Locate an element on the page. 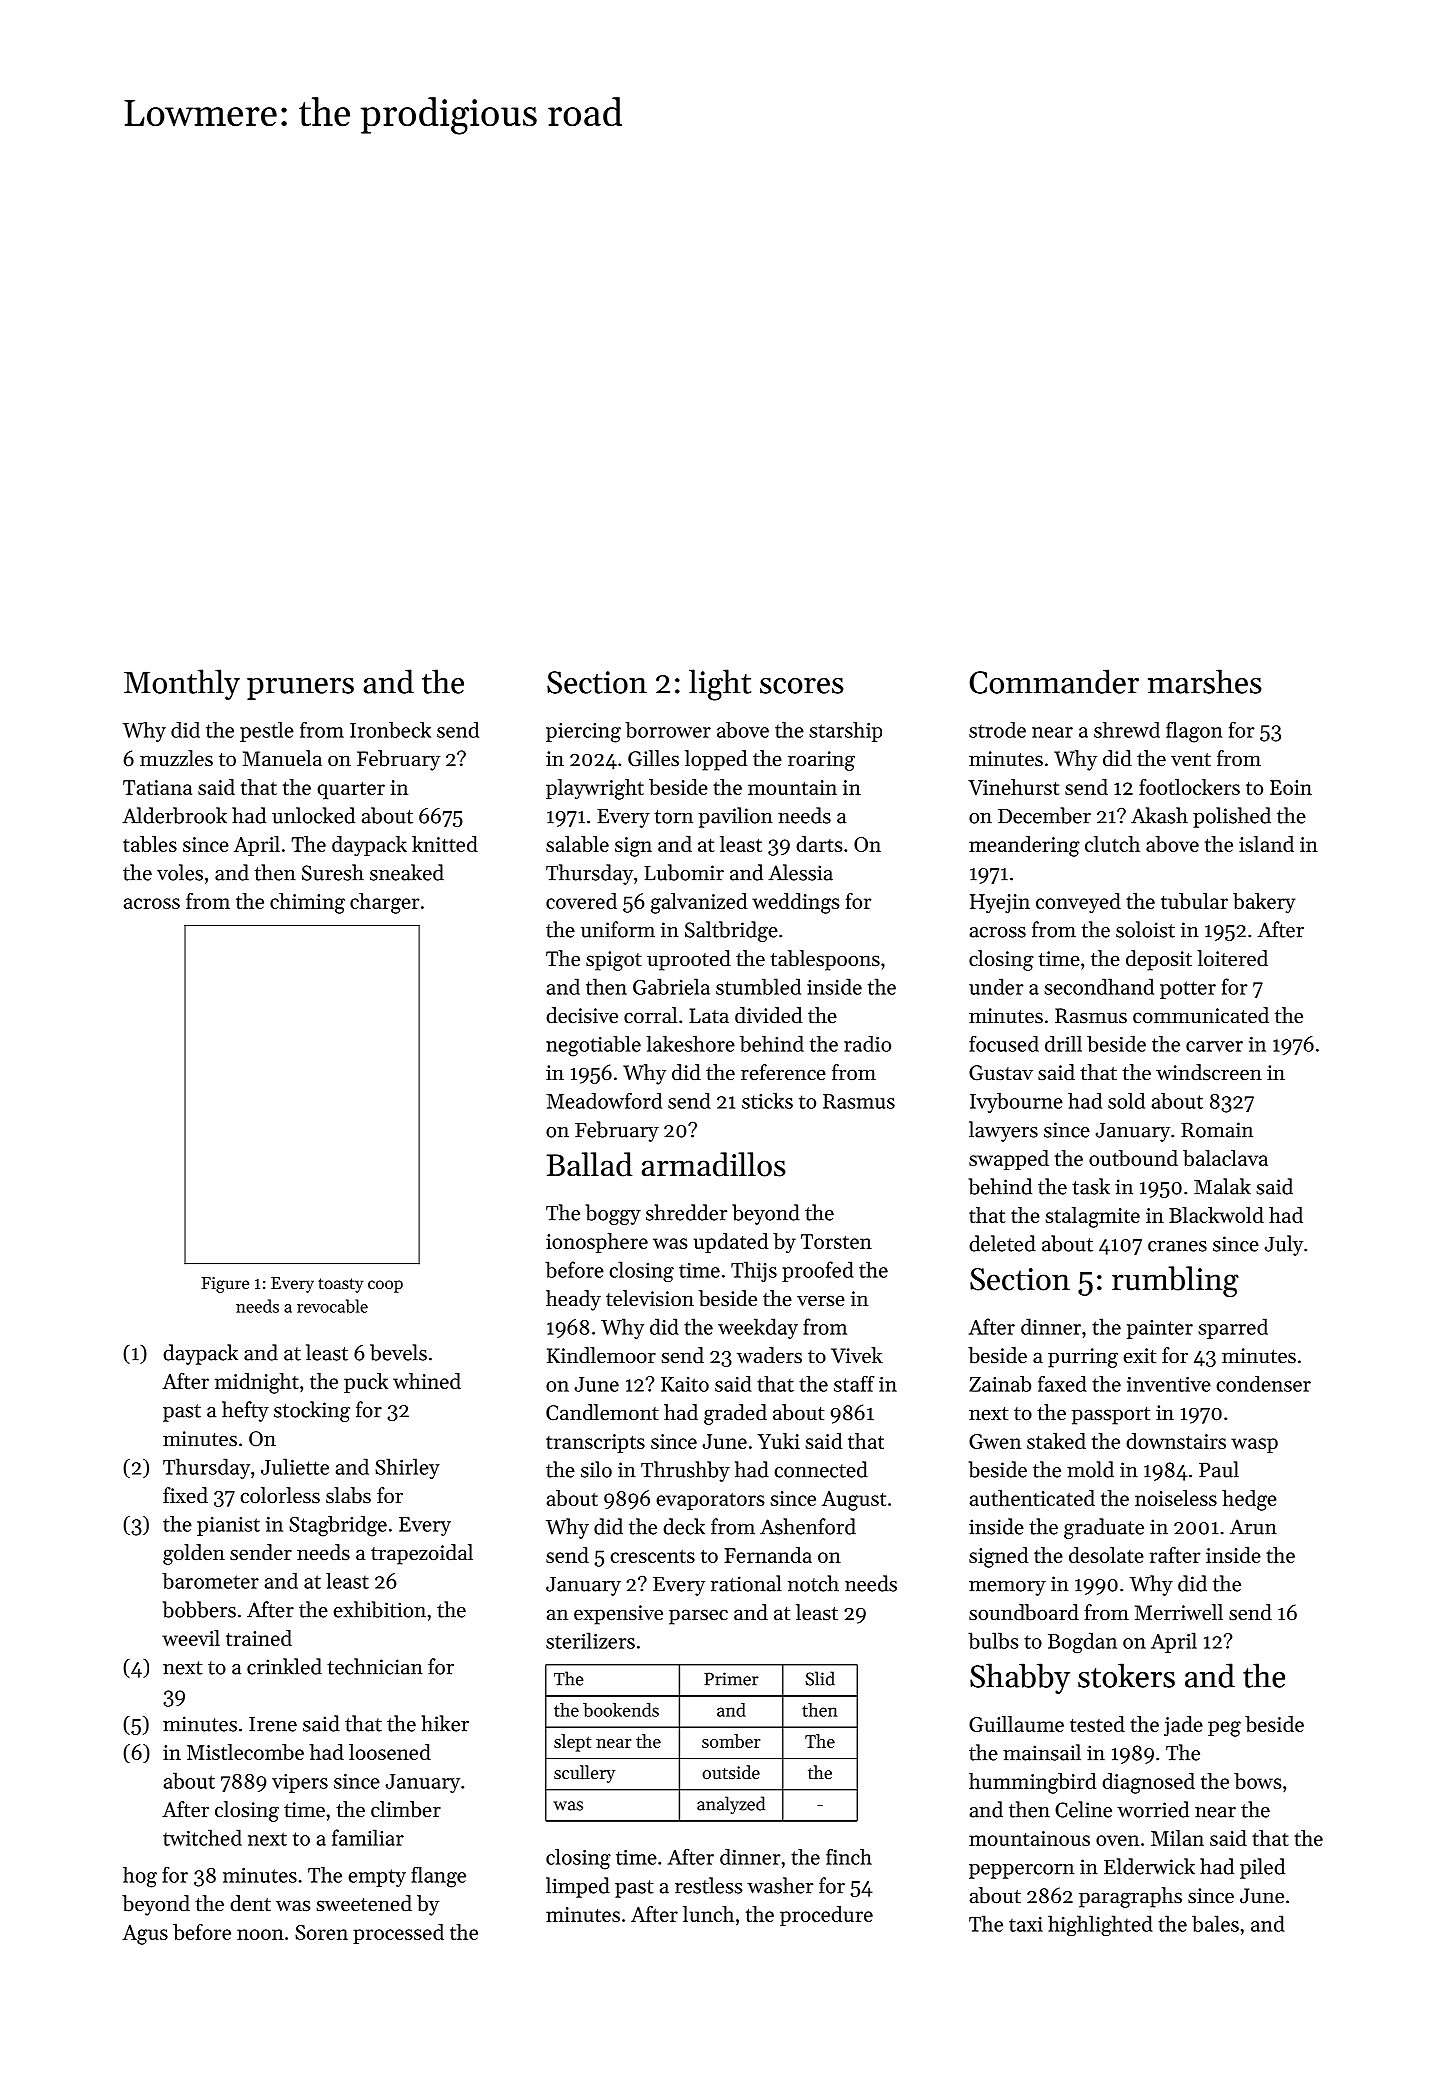 The width and height of the page is (1450, 2100). taxi is located at coordinates (1026, 1924).
